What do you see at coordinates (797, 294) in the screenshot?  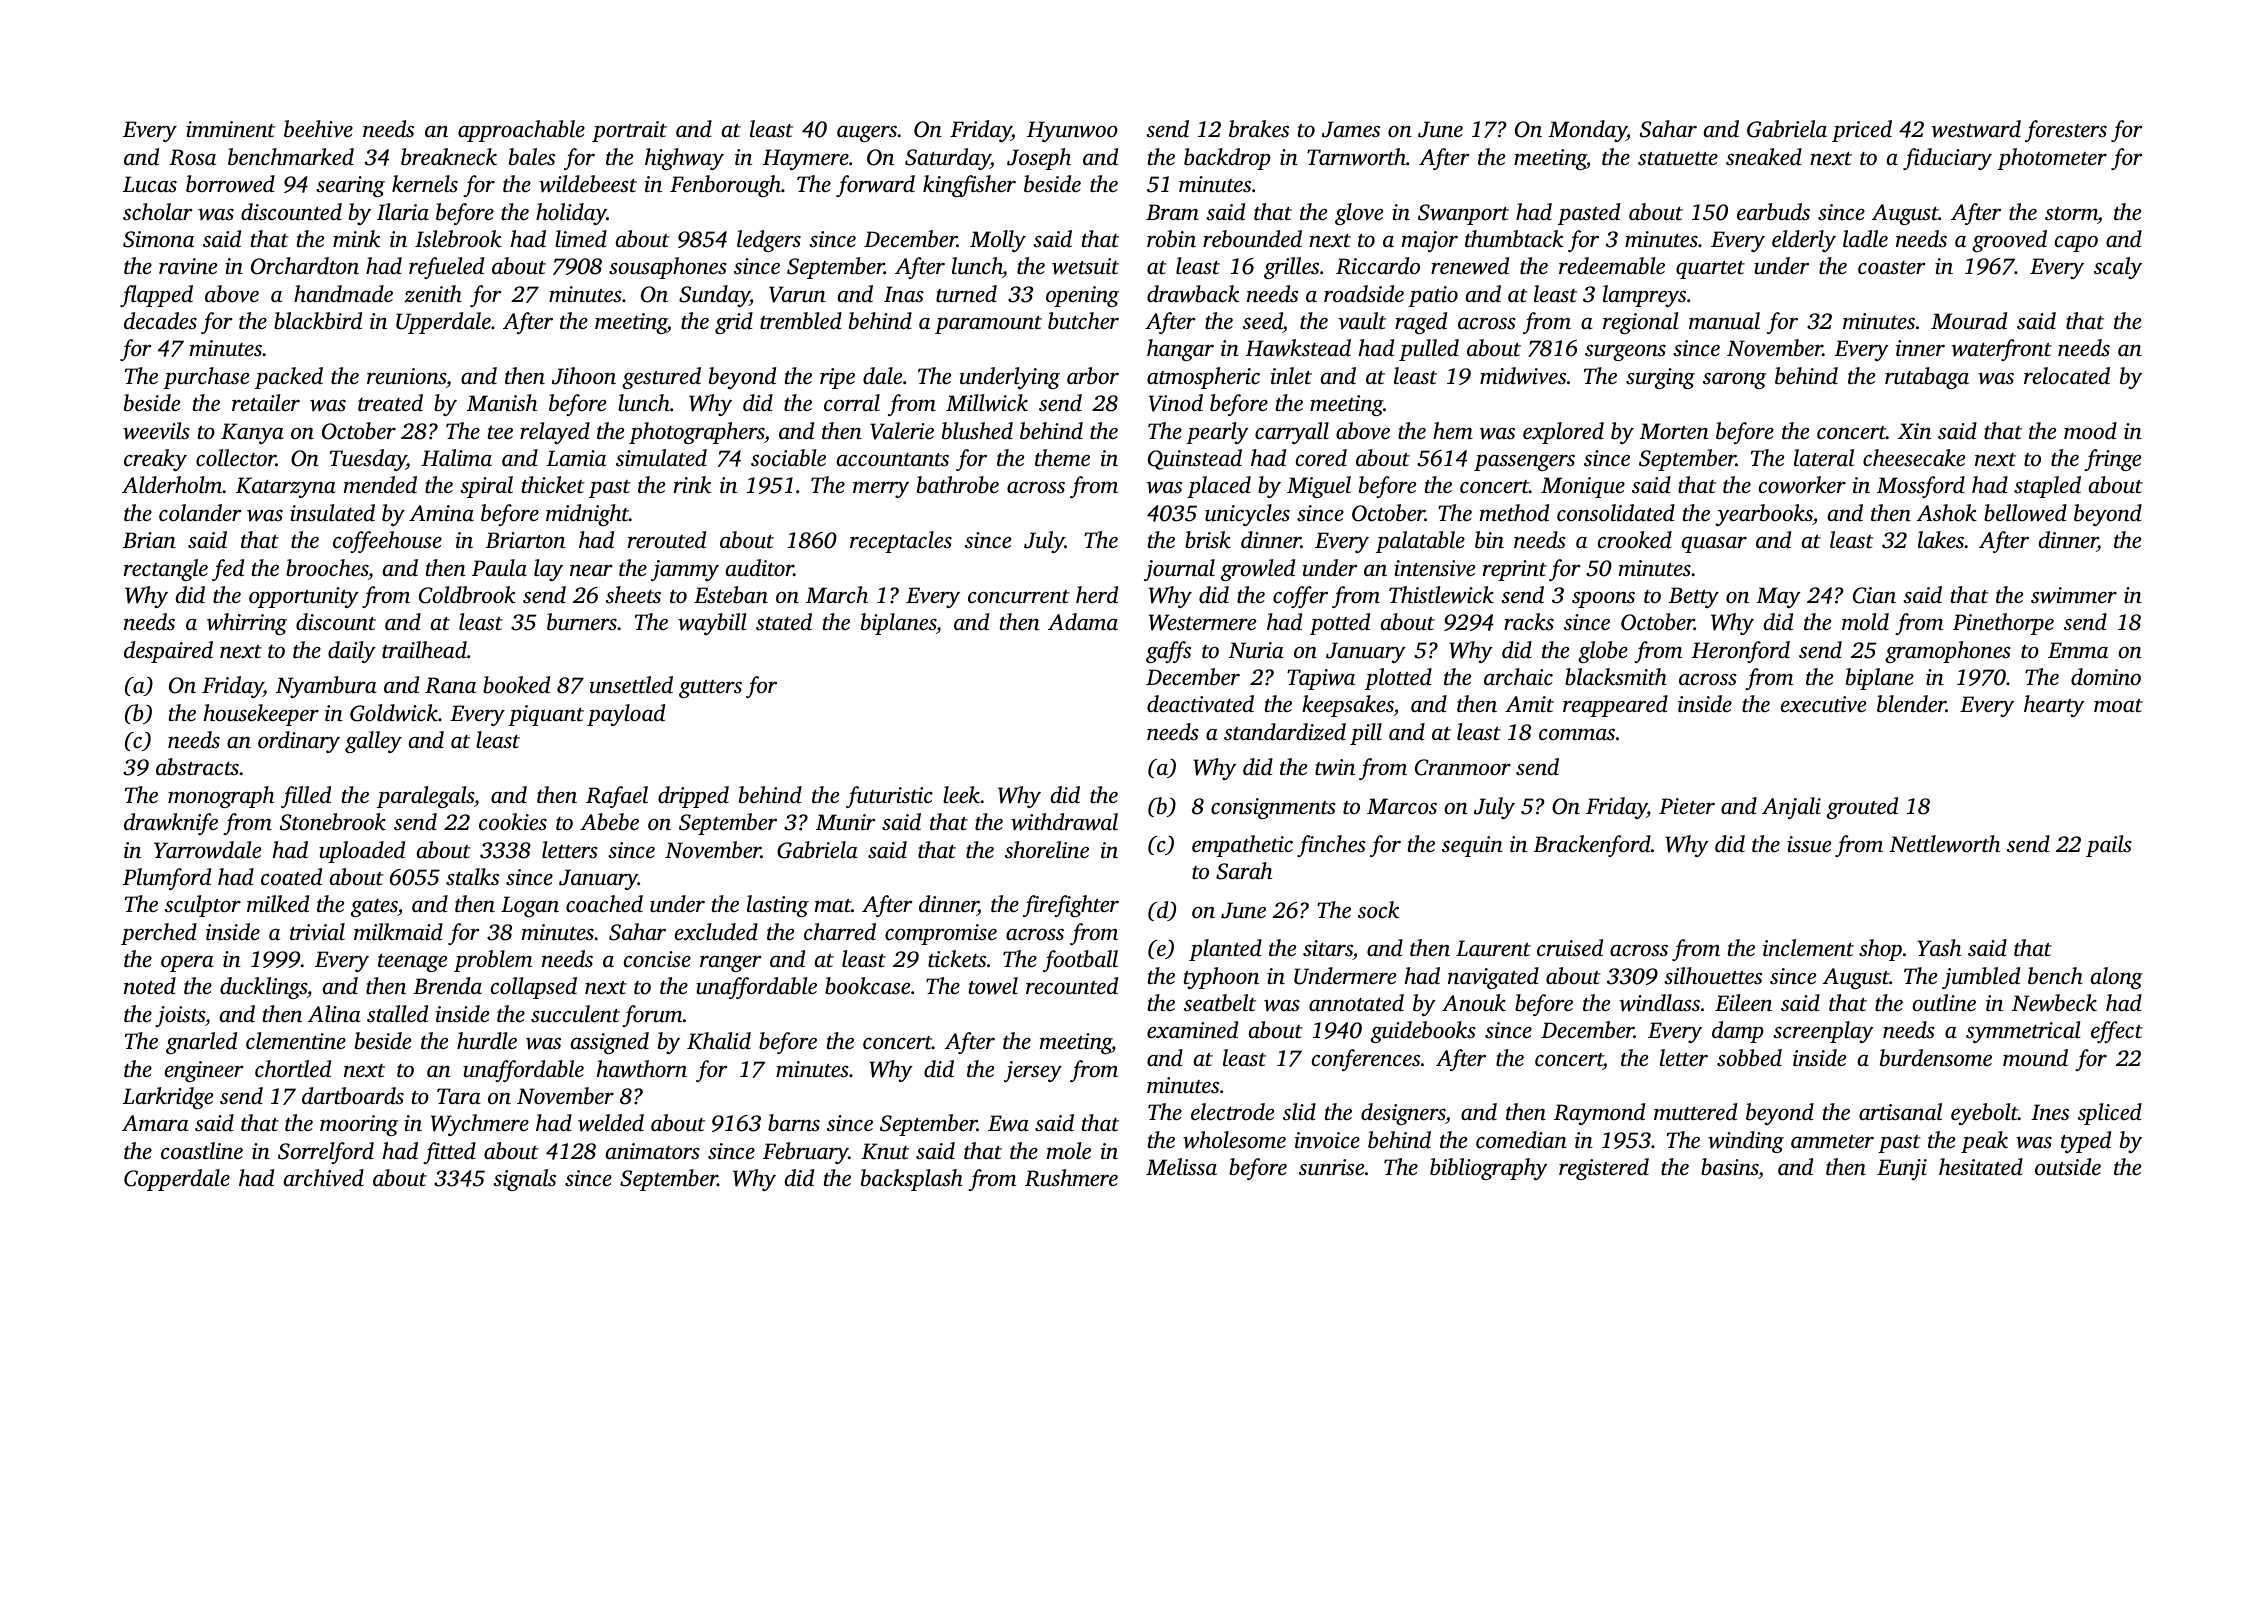 I see `Varun` at bounding box center [797, 294].
